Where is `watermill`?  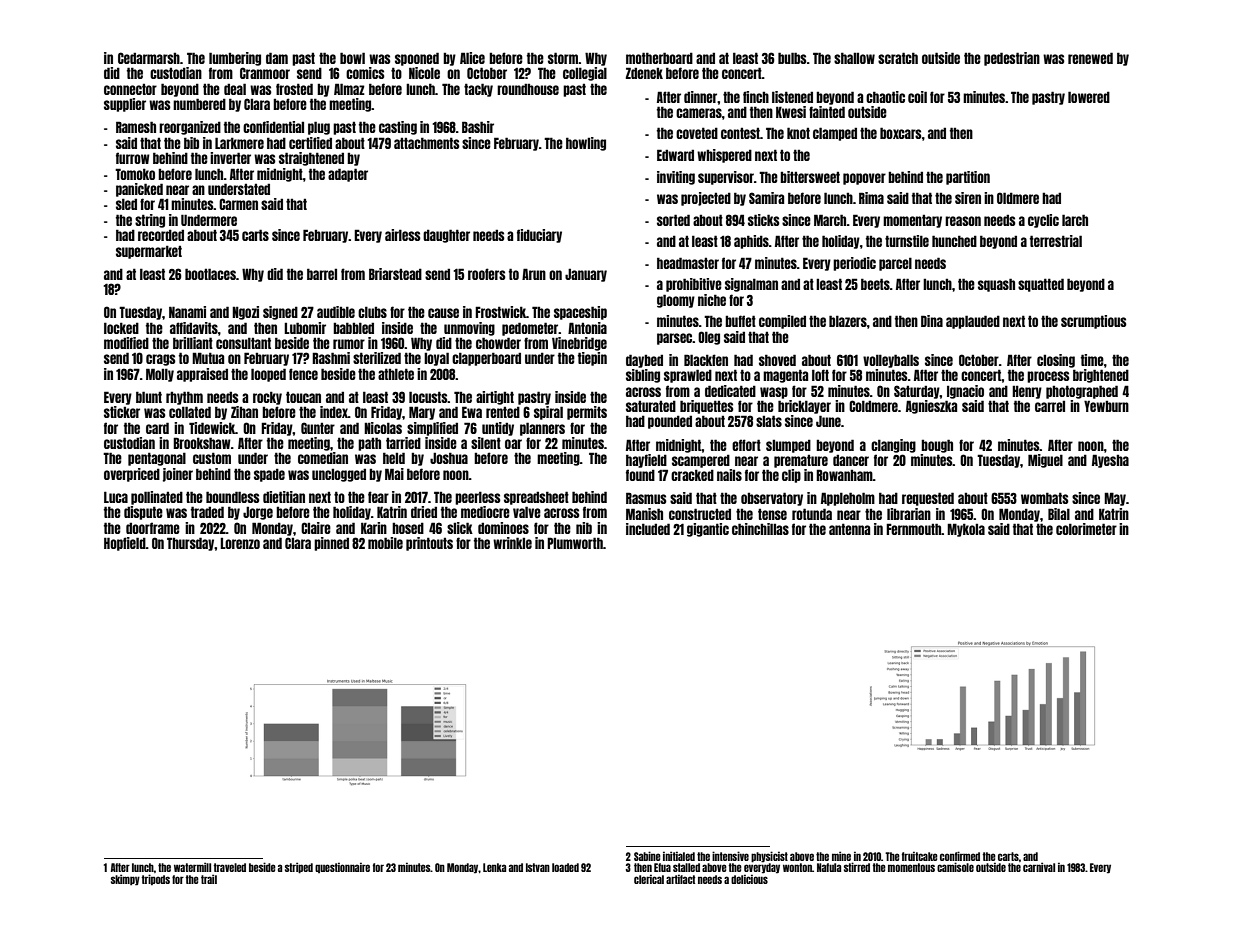
watermill is located at coordinates (192, 867).
